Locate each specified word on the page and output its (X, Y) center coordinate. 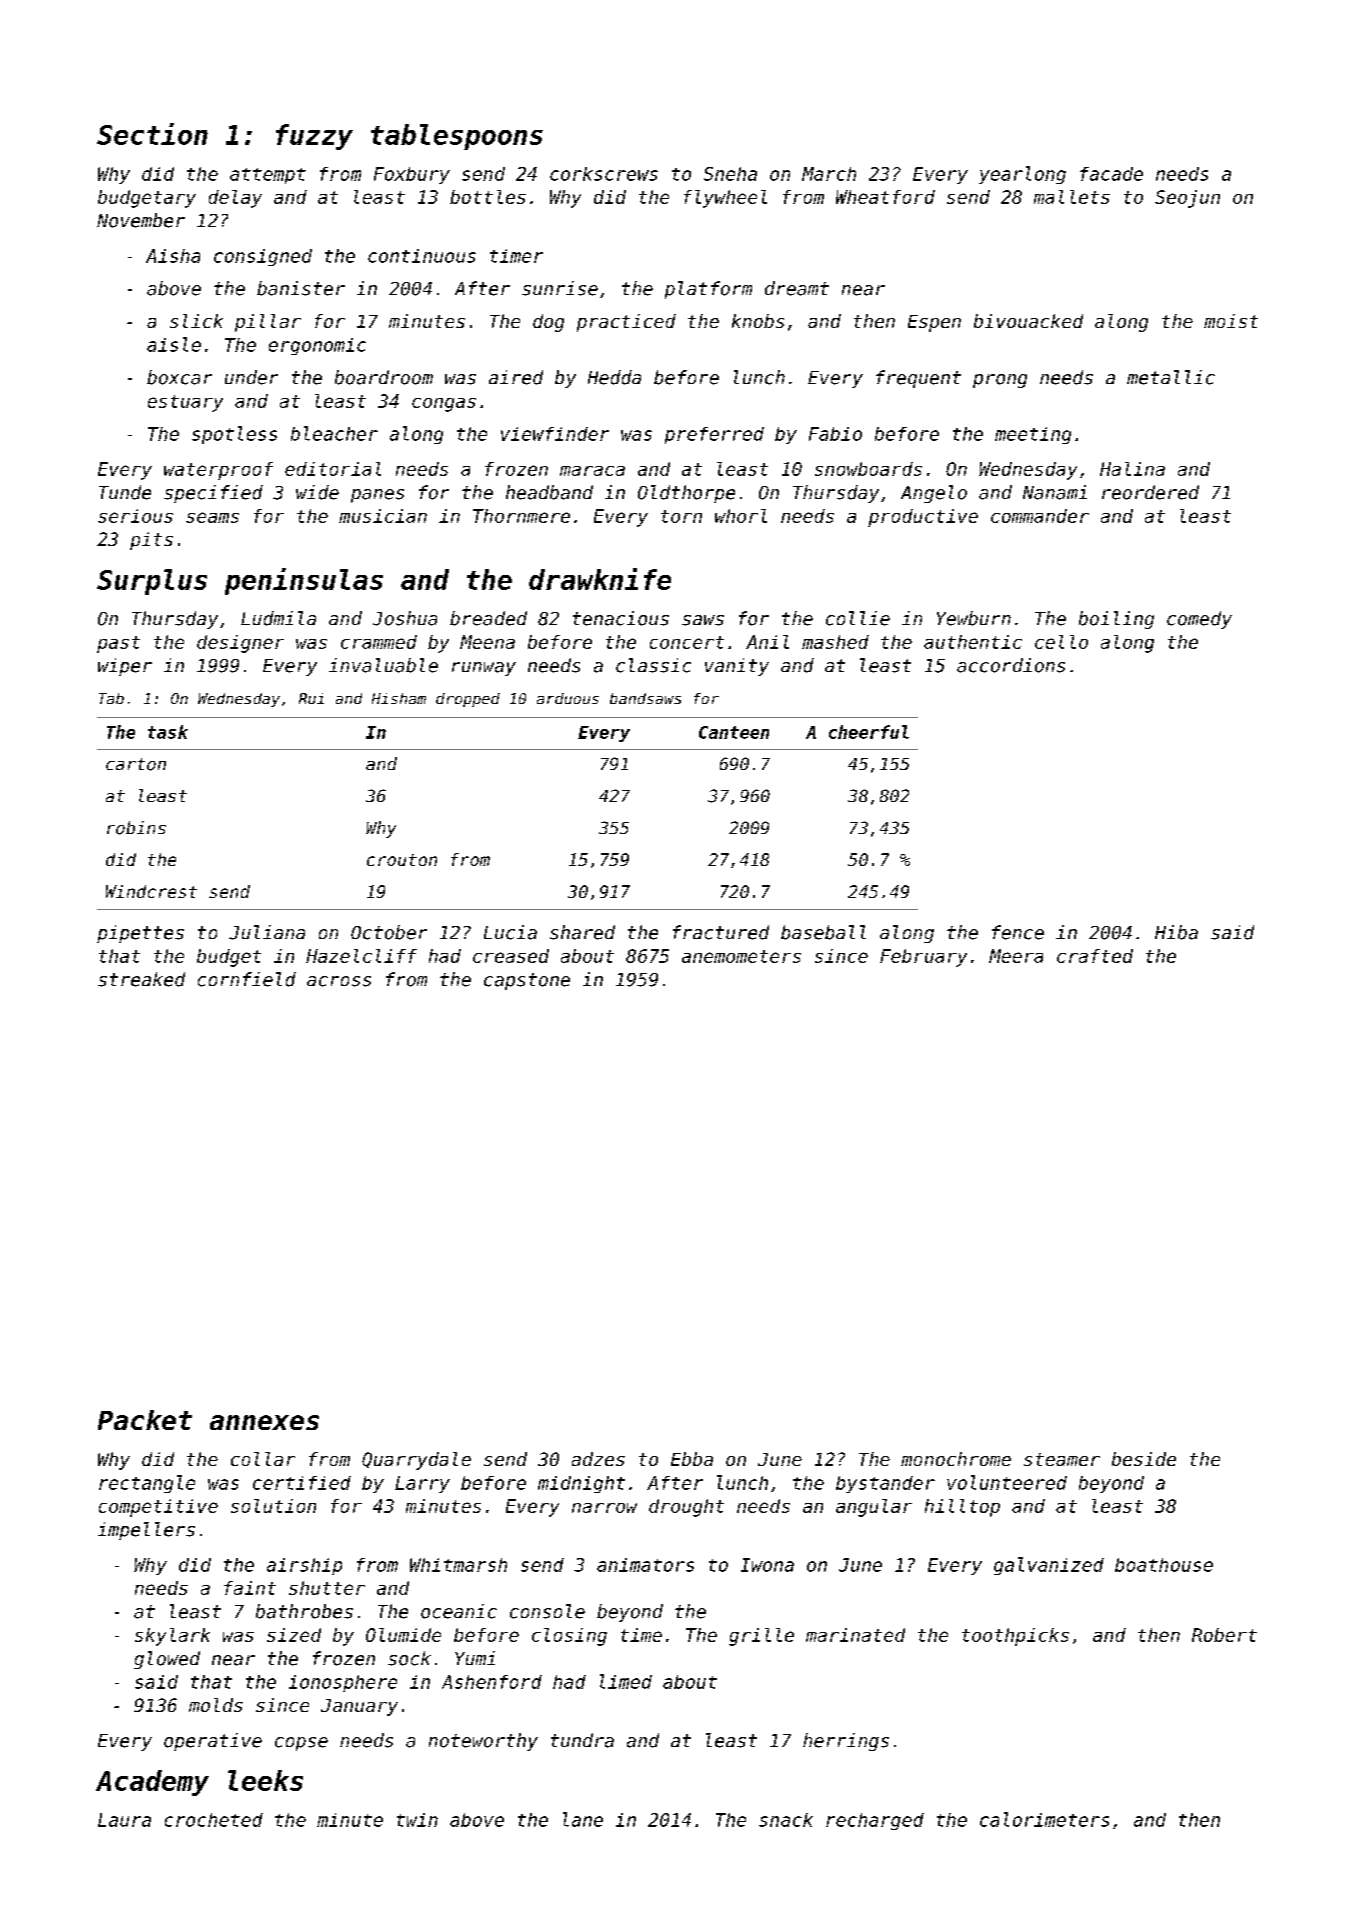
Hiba (1176, 932)
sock (409, 1658)
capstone (527, 981)
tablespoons (457, 137)
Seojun (1187, 199)
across (339, 981)
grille (761, 1637)
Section (152, 134)
